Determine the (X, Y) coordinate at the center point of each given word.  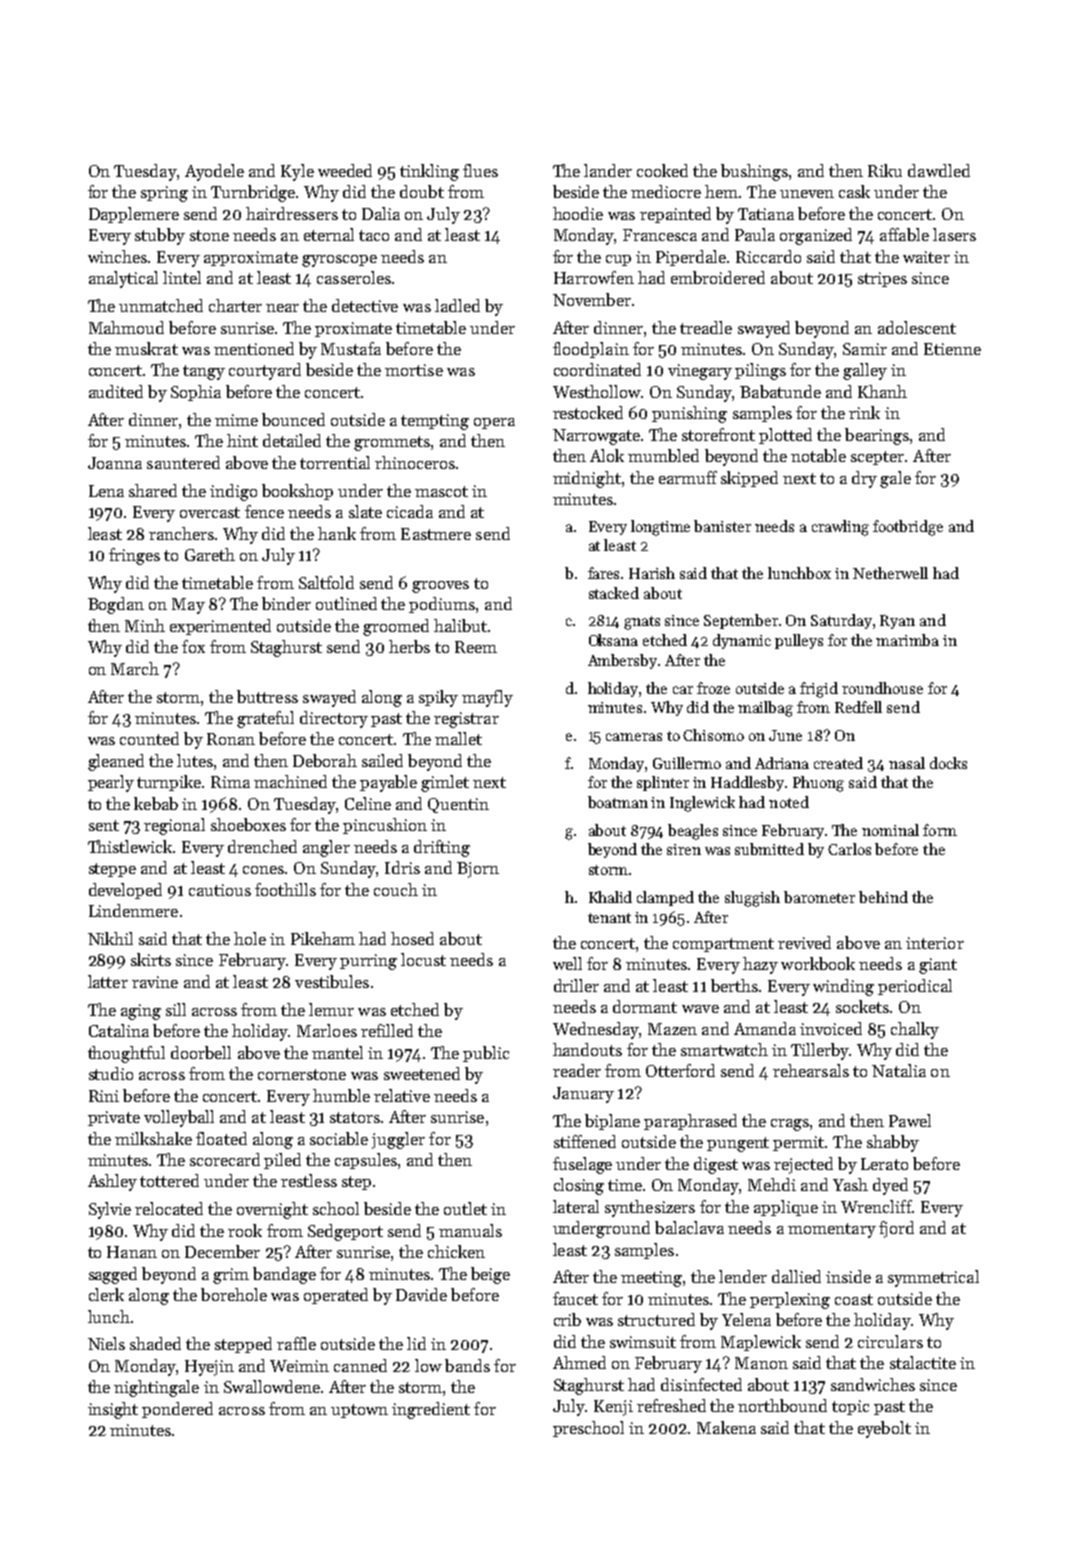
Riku (885, 170)
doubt (422, 191)
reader (577, 1070)
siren (684, 849)
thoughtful (126, 1054)
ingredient (431, 1410)
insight (113, 1410)
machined (290, 781)
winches (117, 256)
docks (948, 763)
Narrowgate (596, 437)
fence (264, 511)
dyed (890, 1186)
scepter (877, 458)
